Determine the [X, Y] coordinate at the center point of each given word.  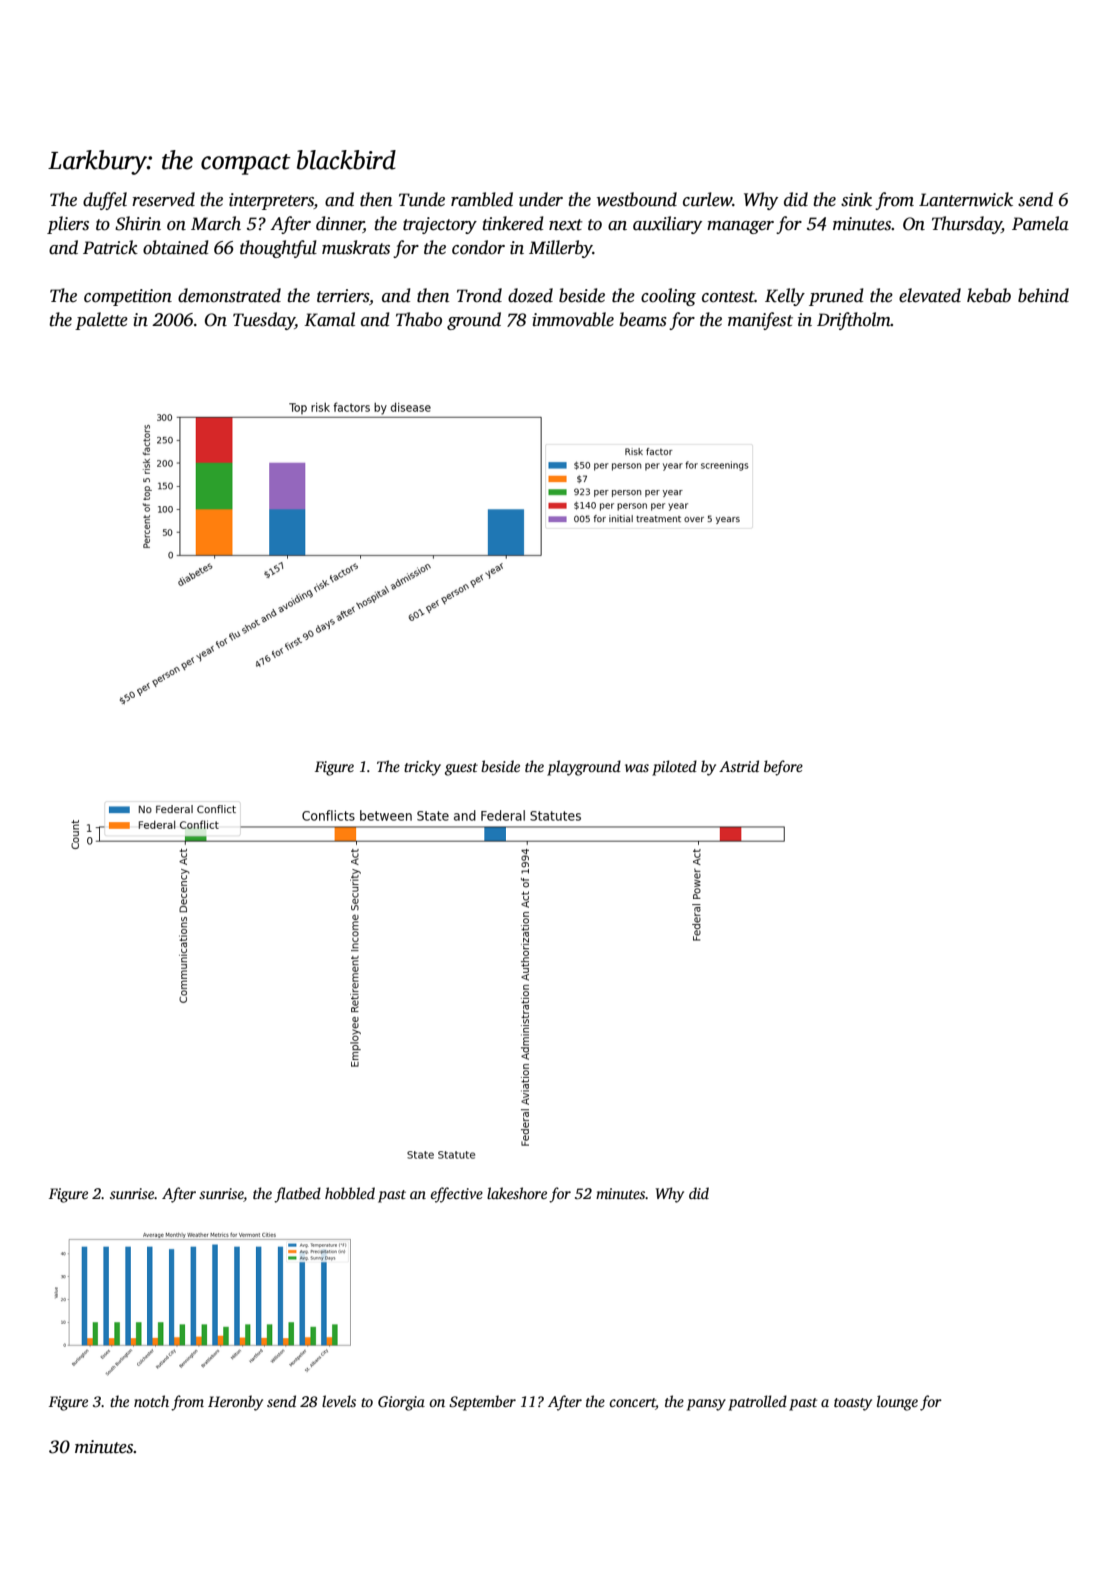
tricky [422, 768]
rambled [482, 199]
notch [151, 1401]
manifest [760, 321]
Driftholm [854, 321]
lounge [897, 1403]
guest [461, 769]
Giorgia [401, 1403]
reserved [163, 199]
